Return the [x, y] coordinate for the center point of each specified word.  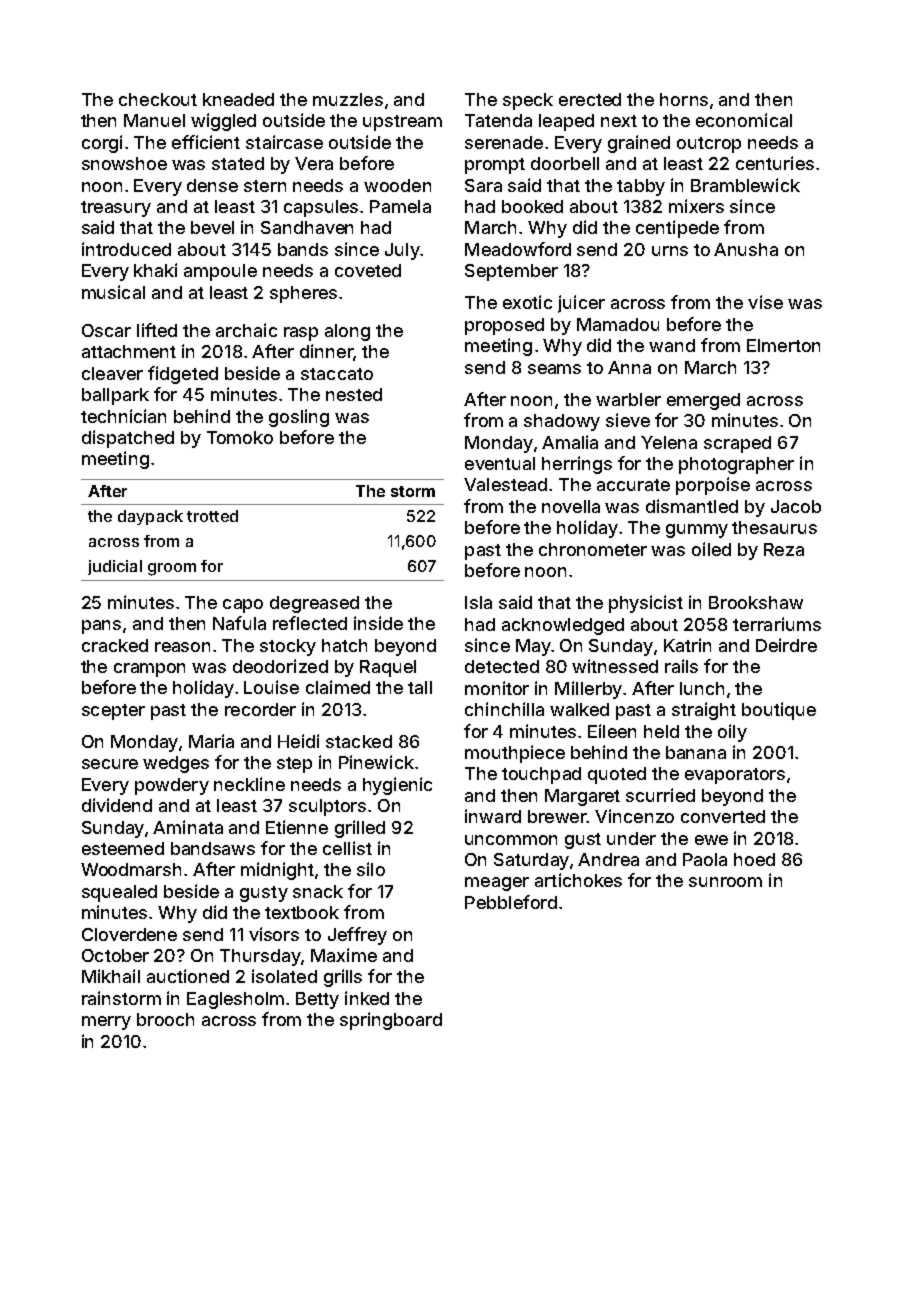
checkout [158, 99]
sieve [628, 420]
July [402, 251]
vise [765, 302]
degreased [314, 604]
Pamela [400, 206]
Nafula [239, 623]
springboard [391, 1021]
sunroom [725, 882]
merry [106, 1023]
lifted [157, 330]
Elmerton [783, 345]
